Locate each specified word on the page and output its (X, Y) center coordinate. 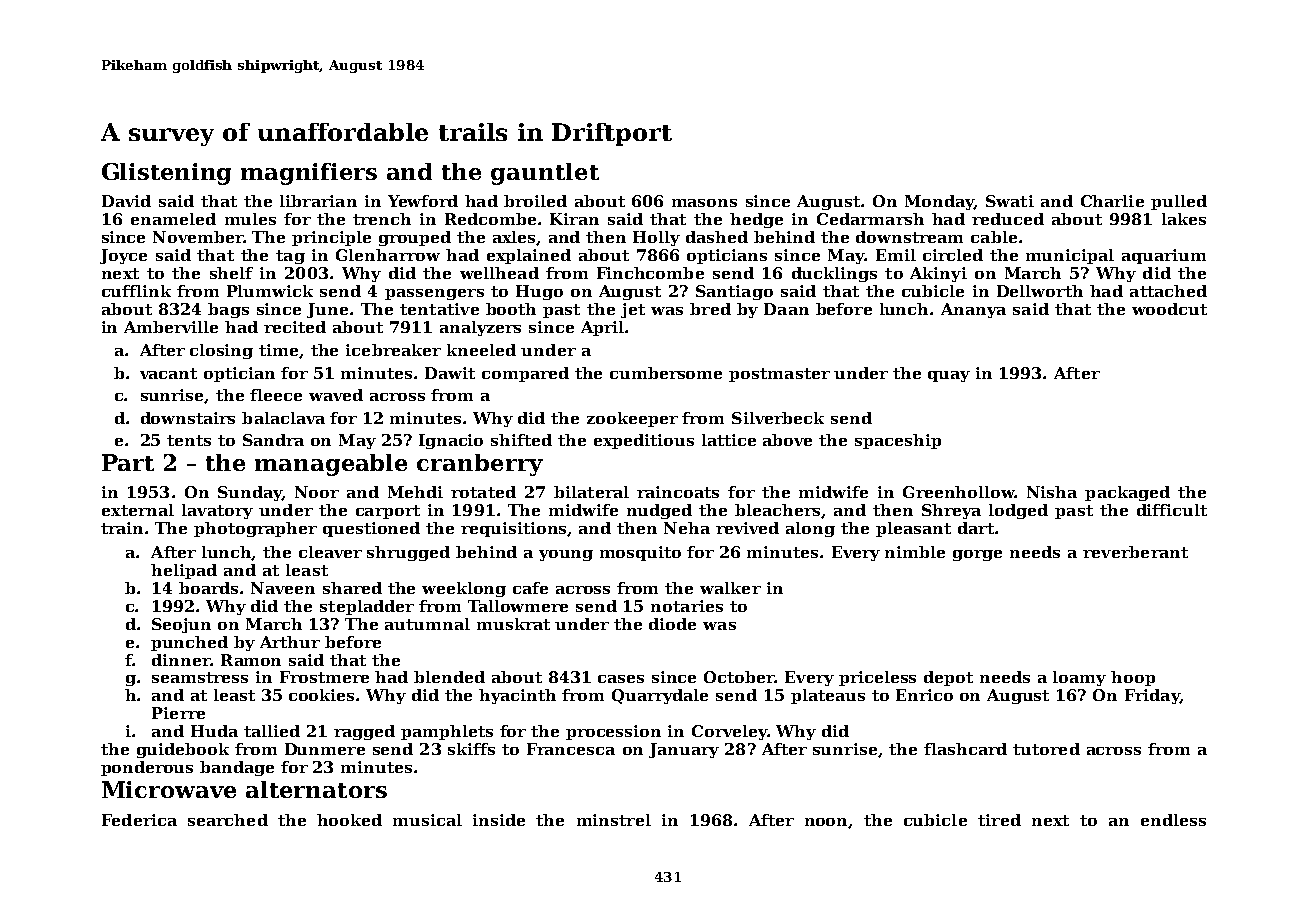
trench (382, 219)
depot (948, 678)
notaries (687, 606)
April (602, 328)
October (739, 677)
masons (704, 203)
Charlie (1112, 201)
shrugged (408, 553)
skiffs (471, 749)
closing (221, 351)
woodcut (1169, 309)
